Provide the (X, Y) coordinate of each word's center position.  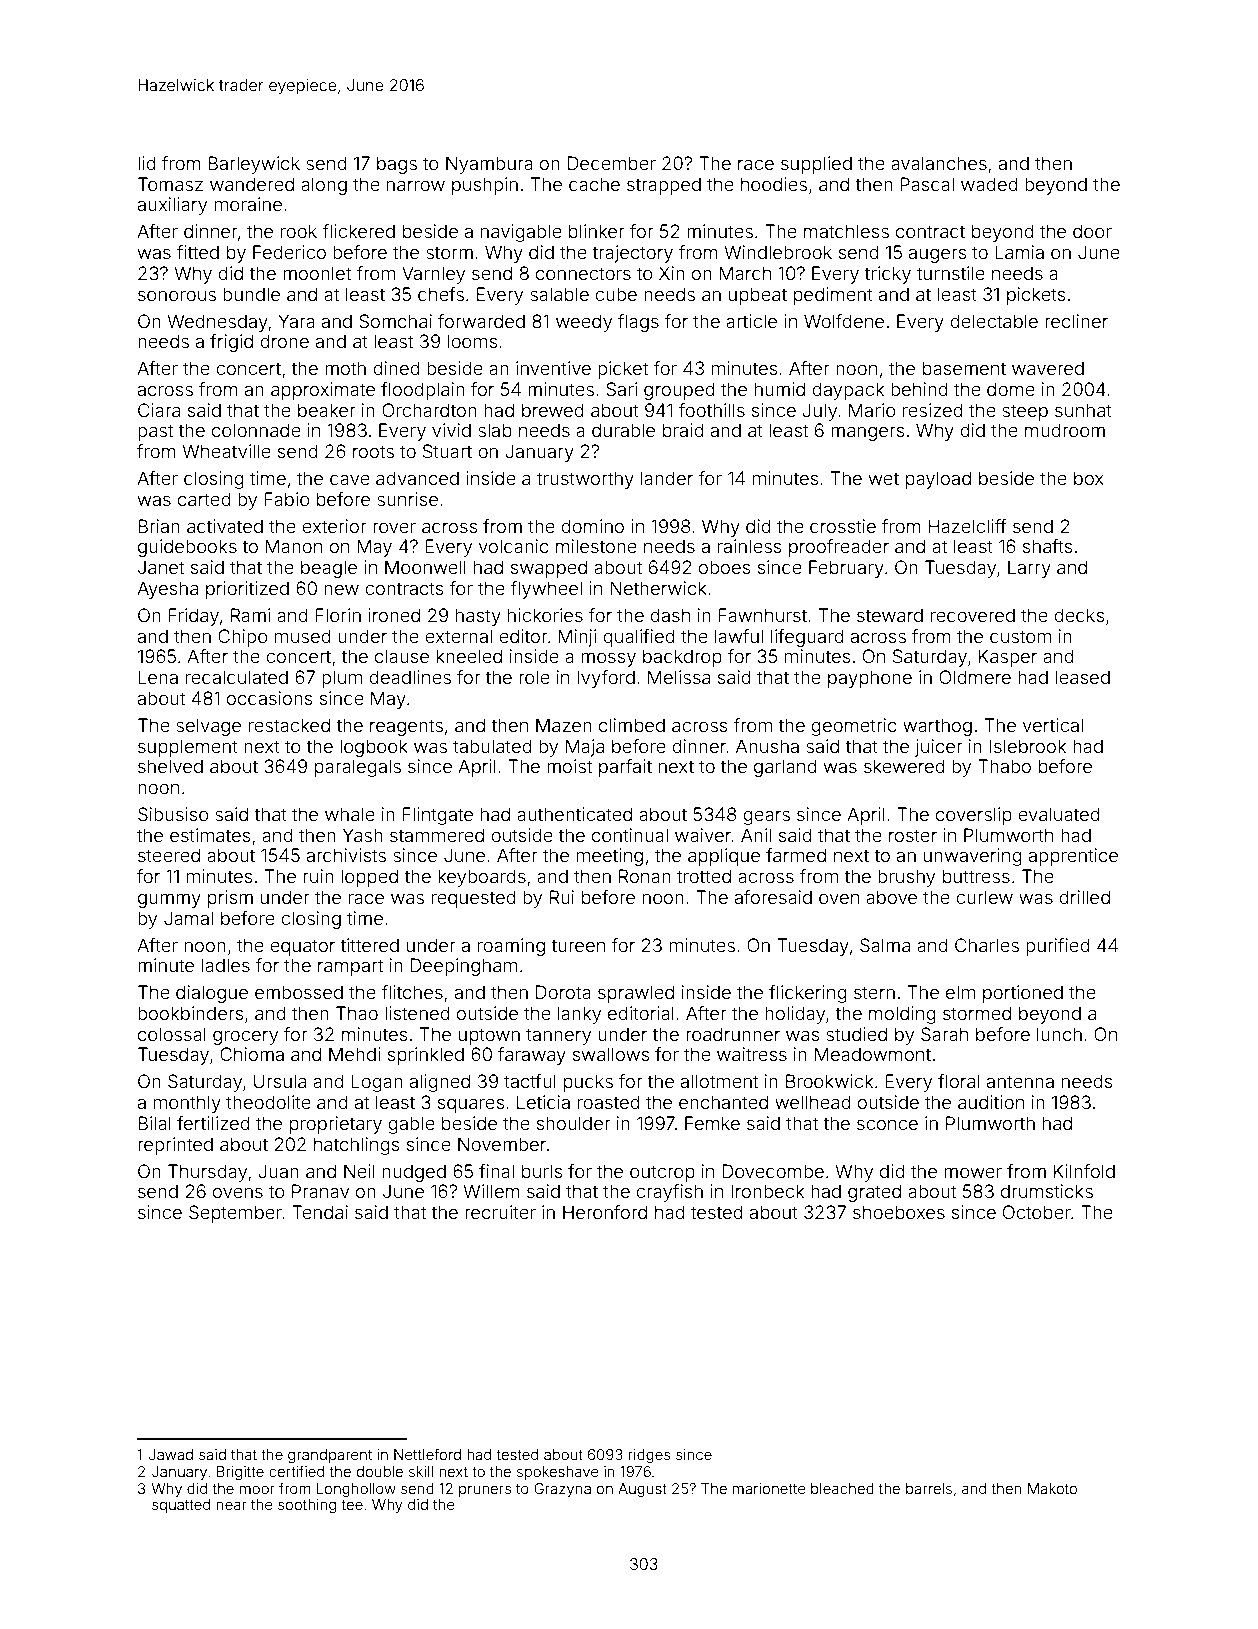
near (232, 1505)
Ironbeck (767, 1191)
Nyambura (489, 165)
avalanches (939, 163)
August (642, 1490)
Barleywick (254, 165)
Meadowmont (873, 1054)
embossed (299, 992)
